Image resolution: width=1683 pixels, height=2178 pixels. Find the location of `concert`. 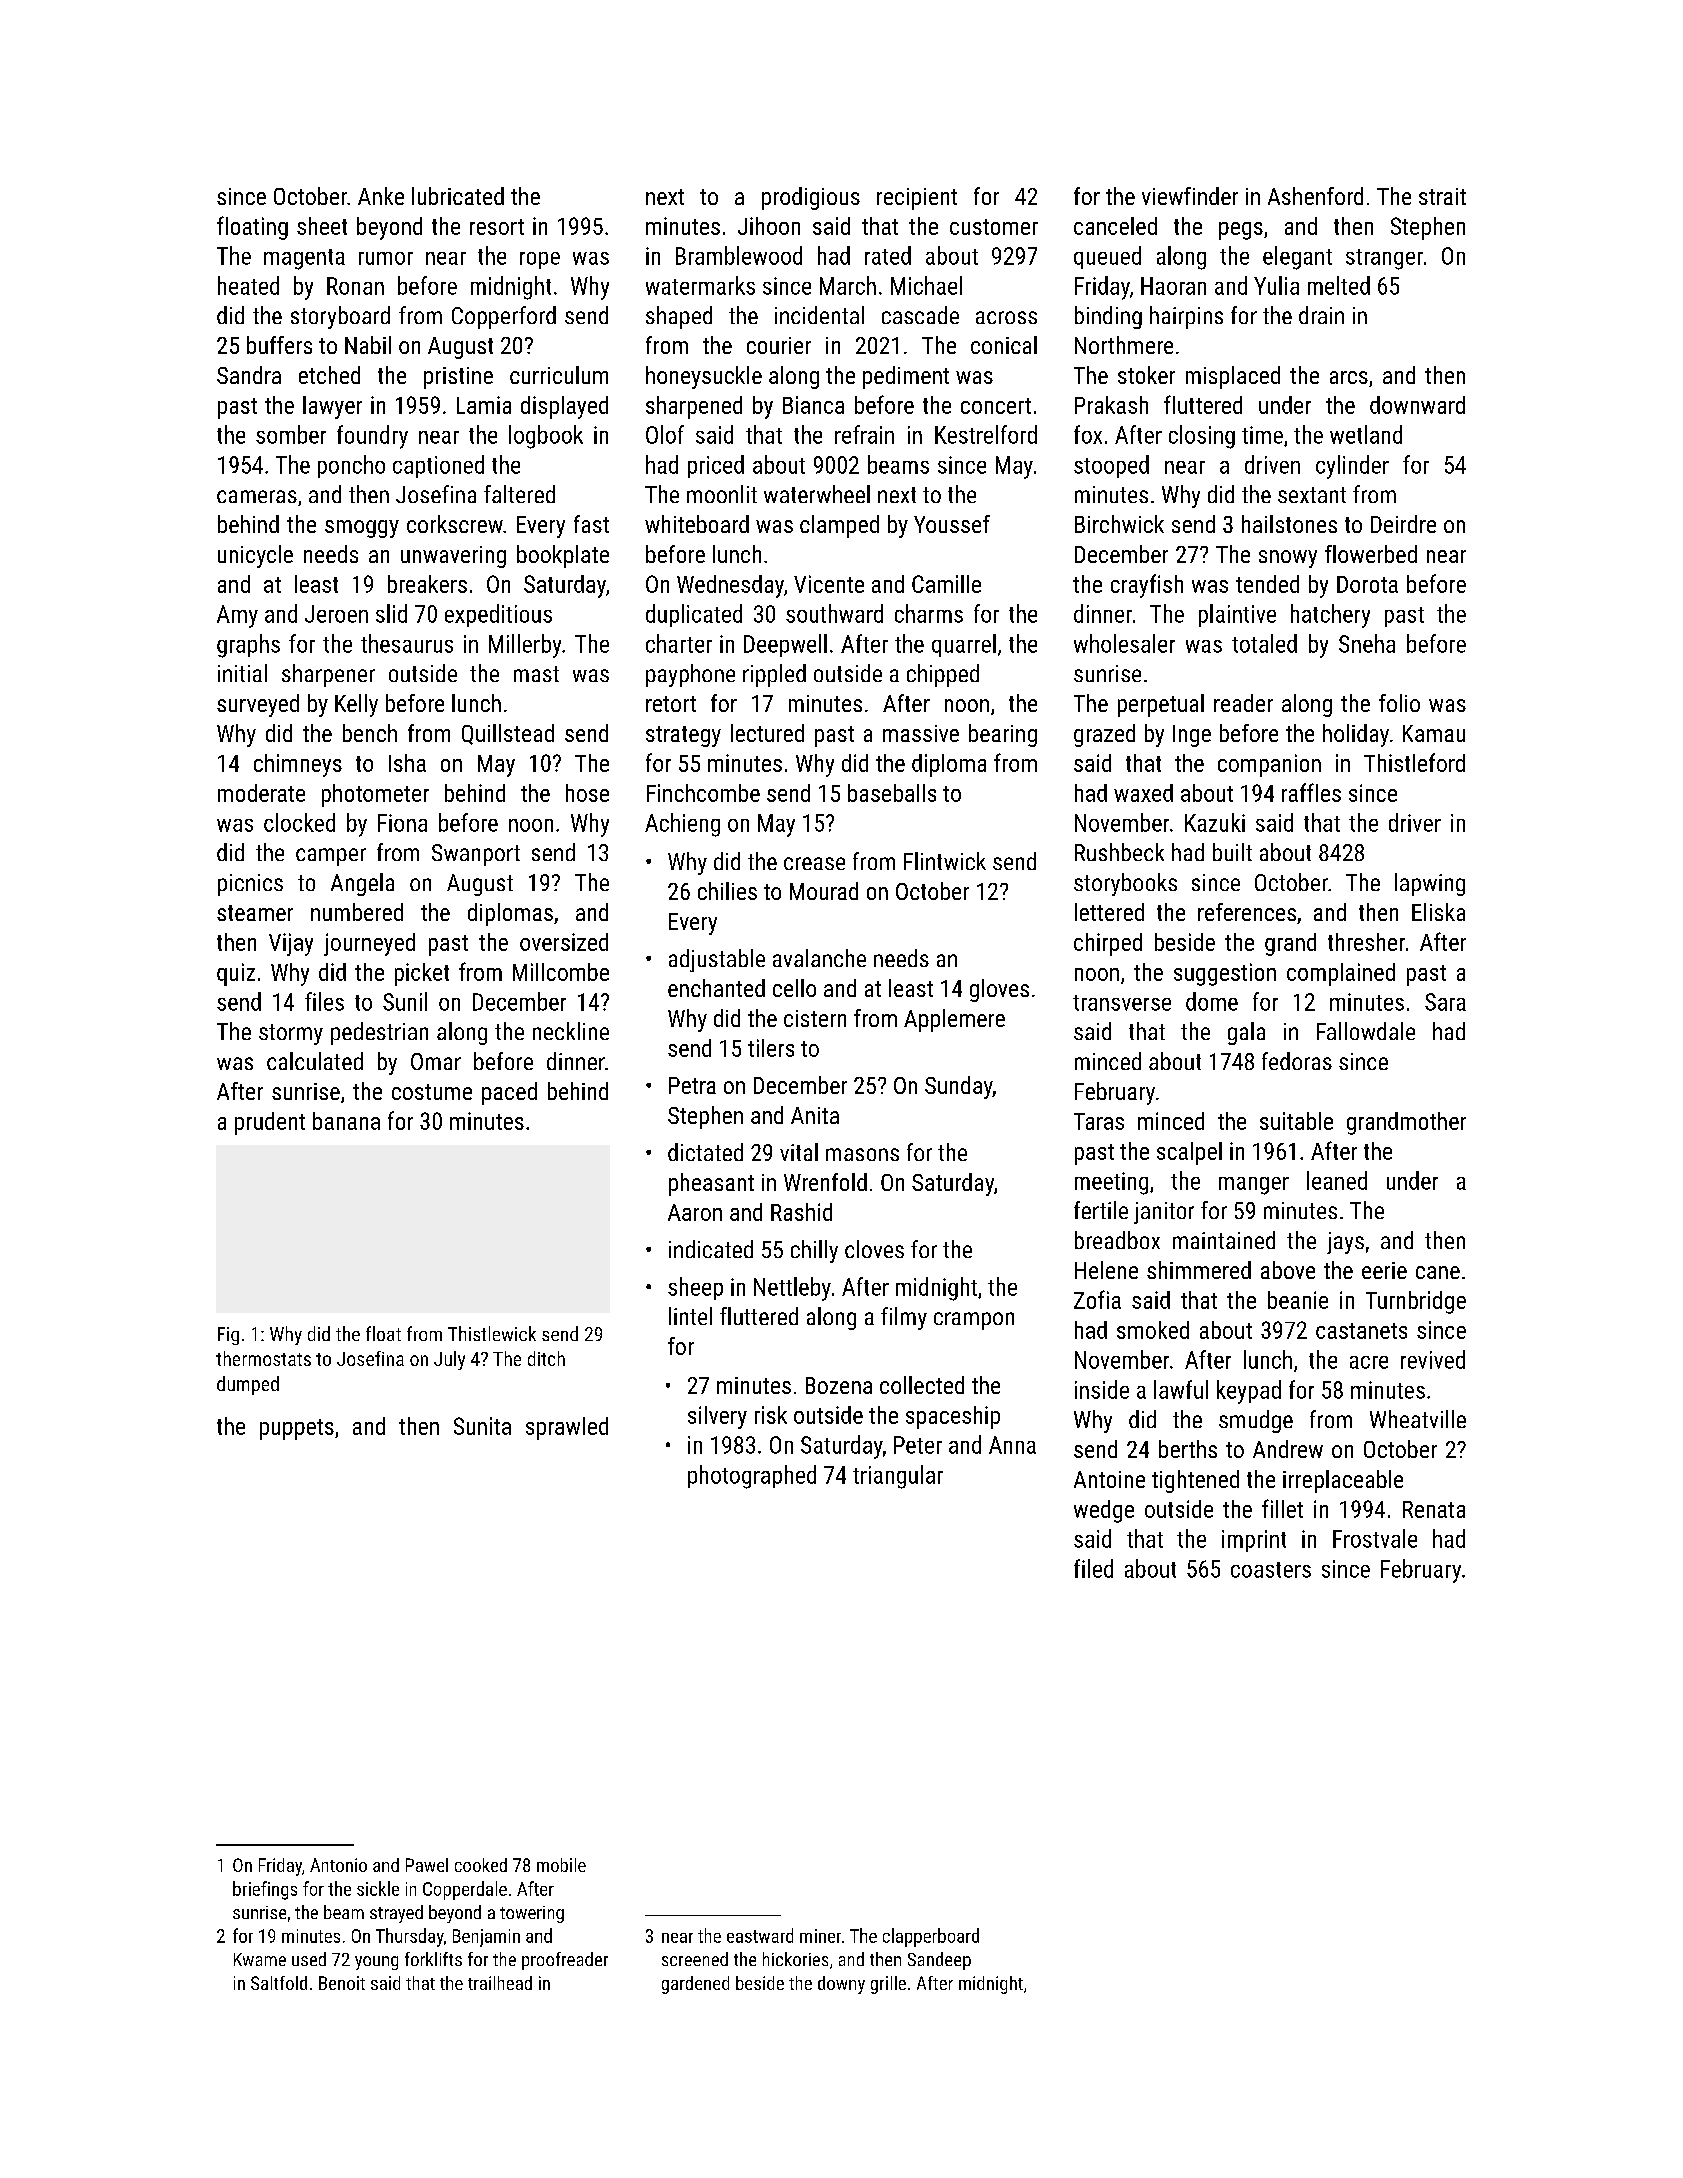

concert is located at coordinates (996, 406).
